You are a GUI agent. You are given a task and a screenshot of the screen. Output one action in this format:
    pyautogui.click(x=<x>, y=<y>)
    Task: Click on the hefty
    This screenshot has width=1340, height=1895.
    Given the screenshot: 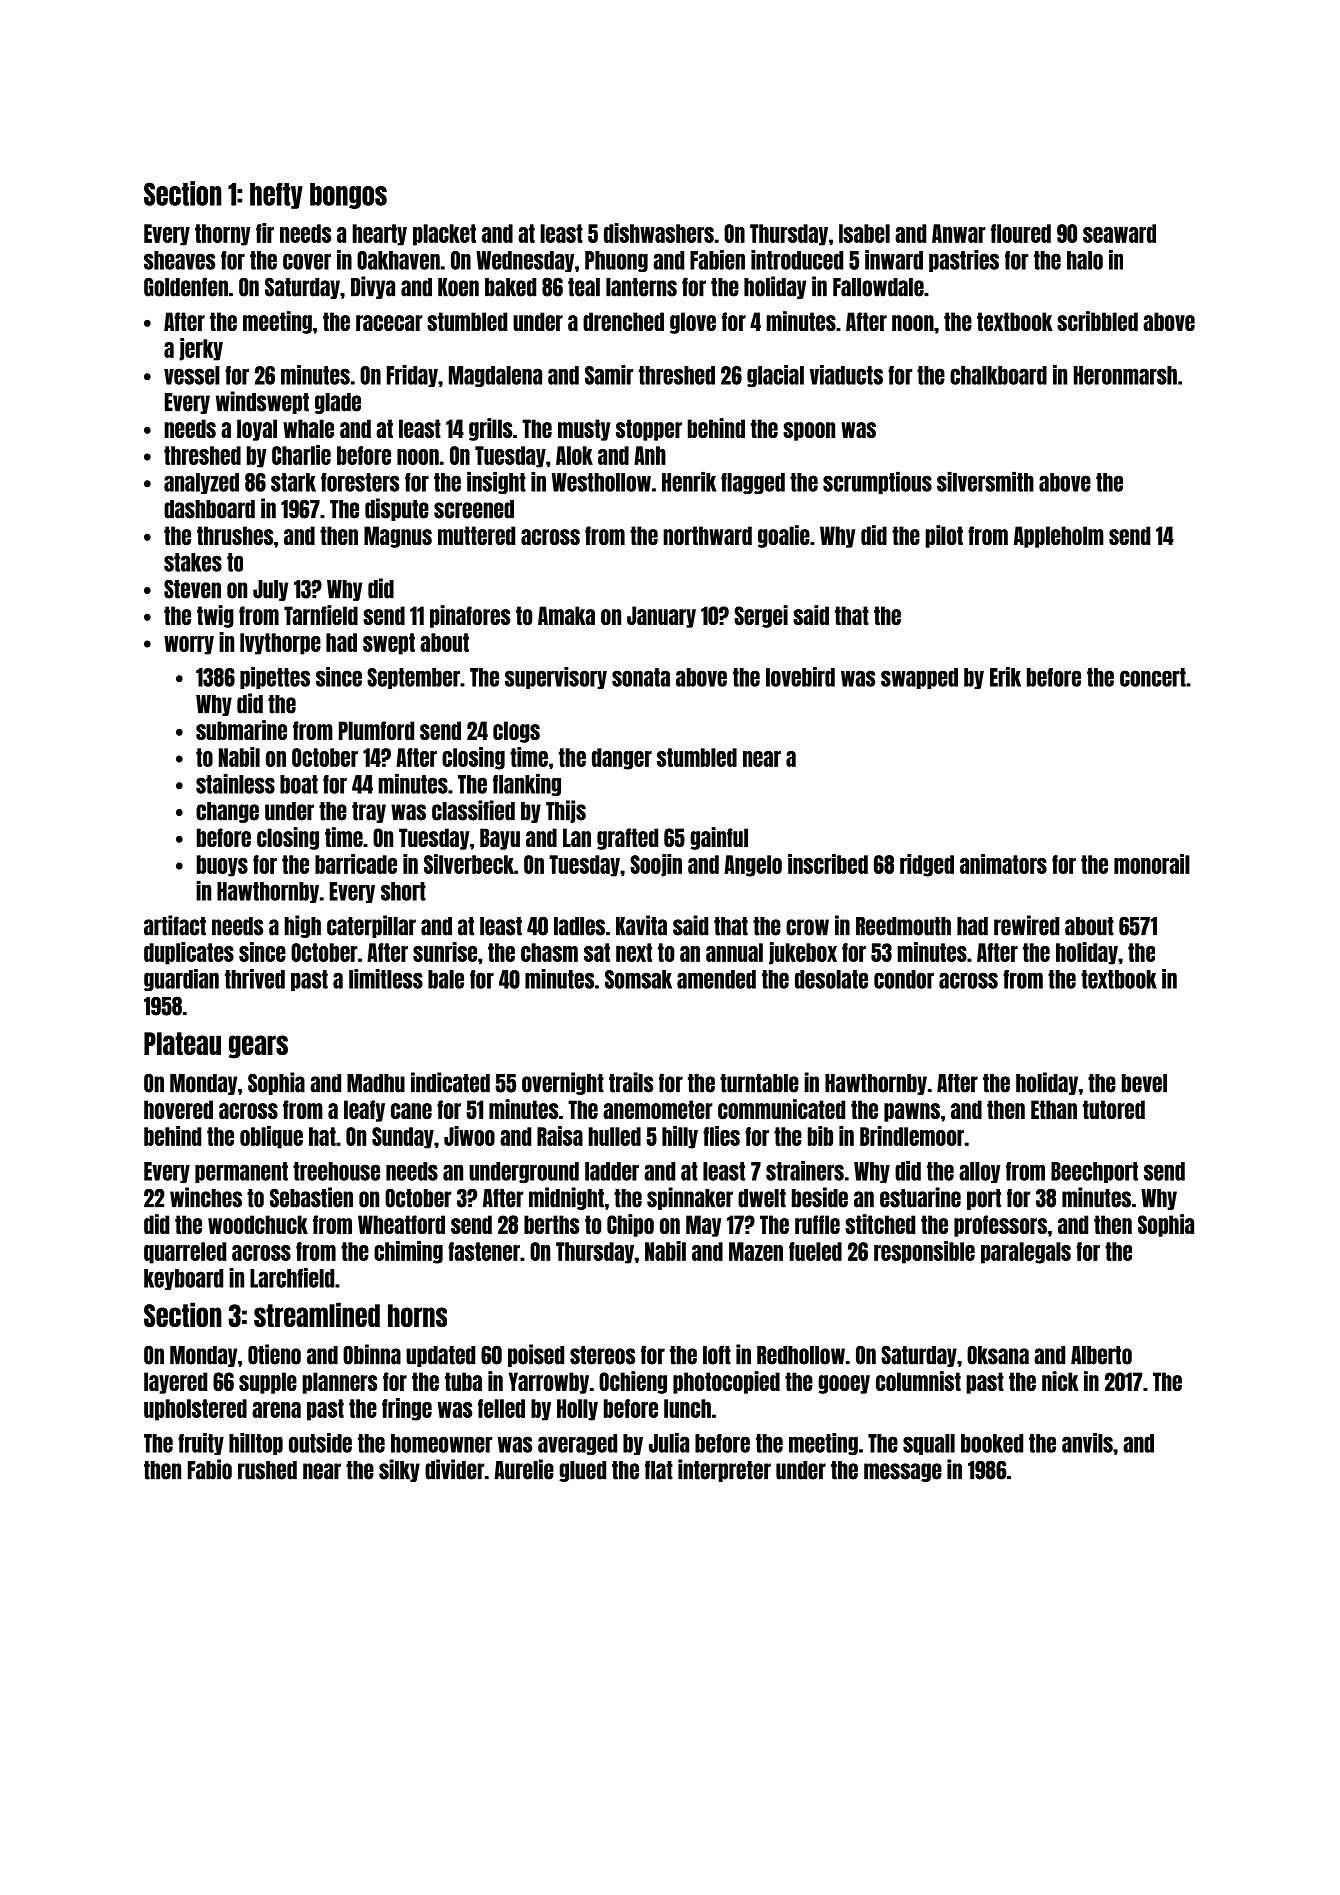 What is the action you would take?
    pyautogui.click(x=276, y=195)
